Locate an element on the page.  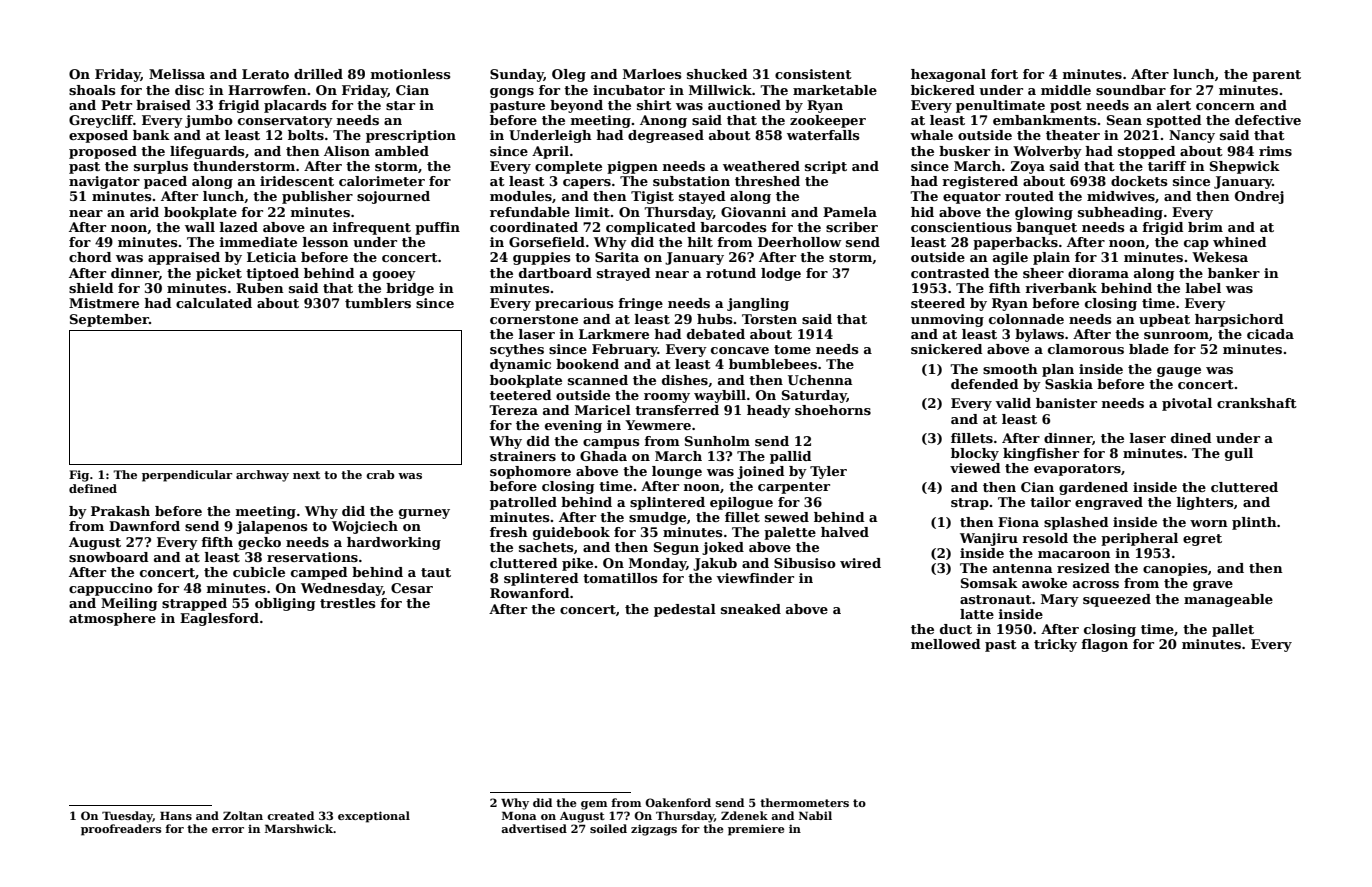
Melissa is located at coordinates (177, 74).
